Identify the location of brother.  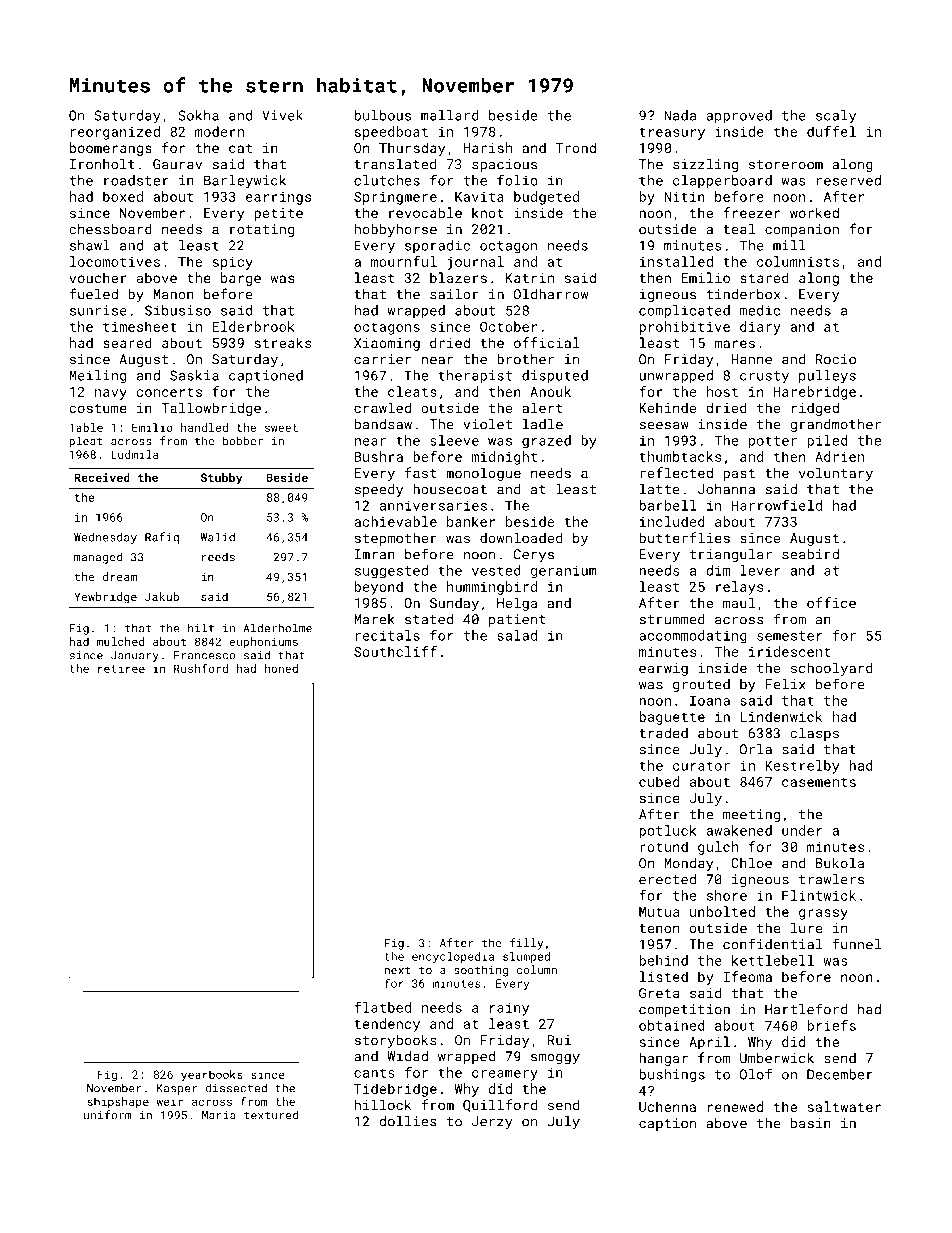
(525, 359).
